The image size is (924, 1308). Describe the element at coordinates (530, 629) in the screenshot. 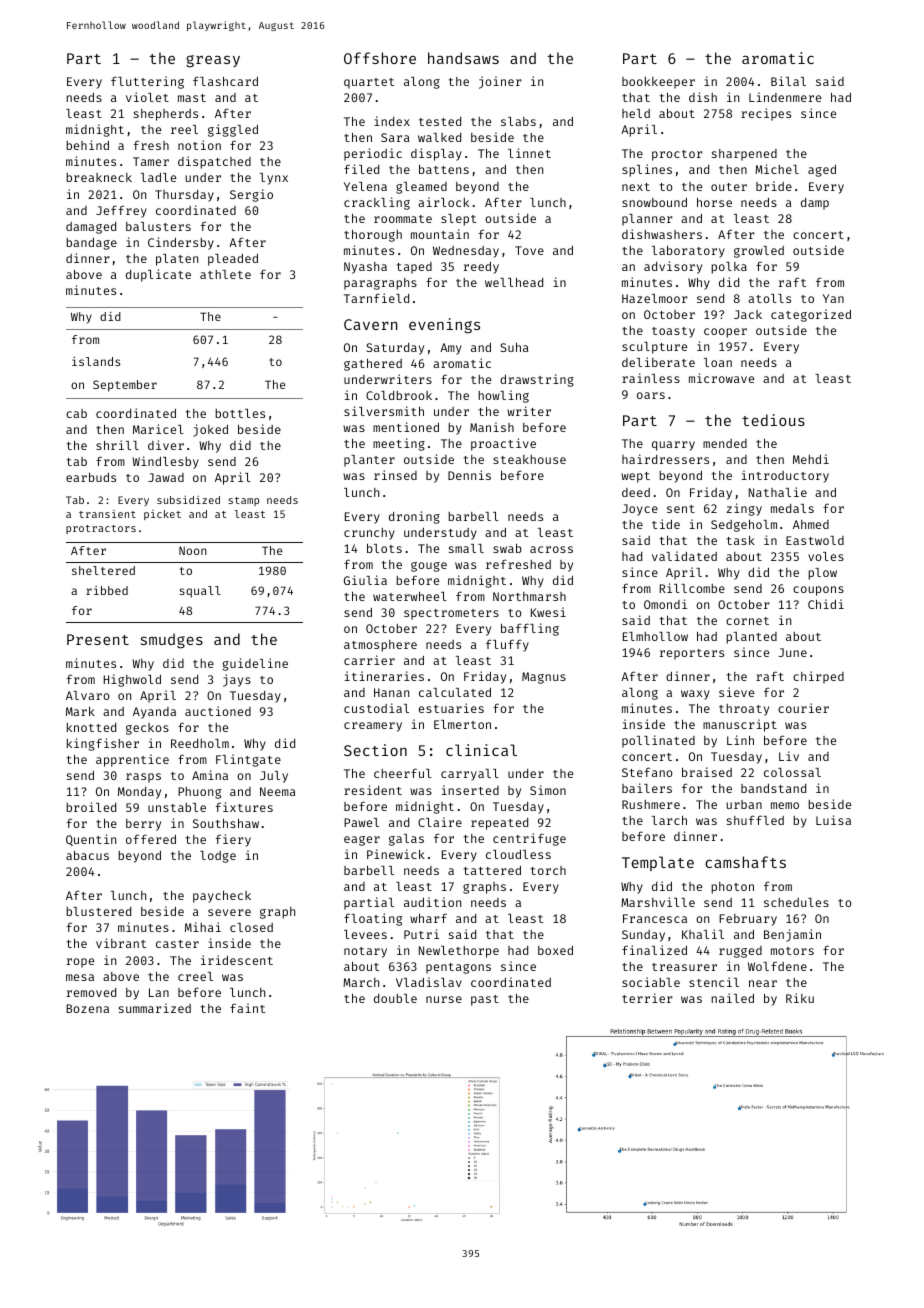

I see `baffling` at that location.
